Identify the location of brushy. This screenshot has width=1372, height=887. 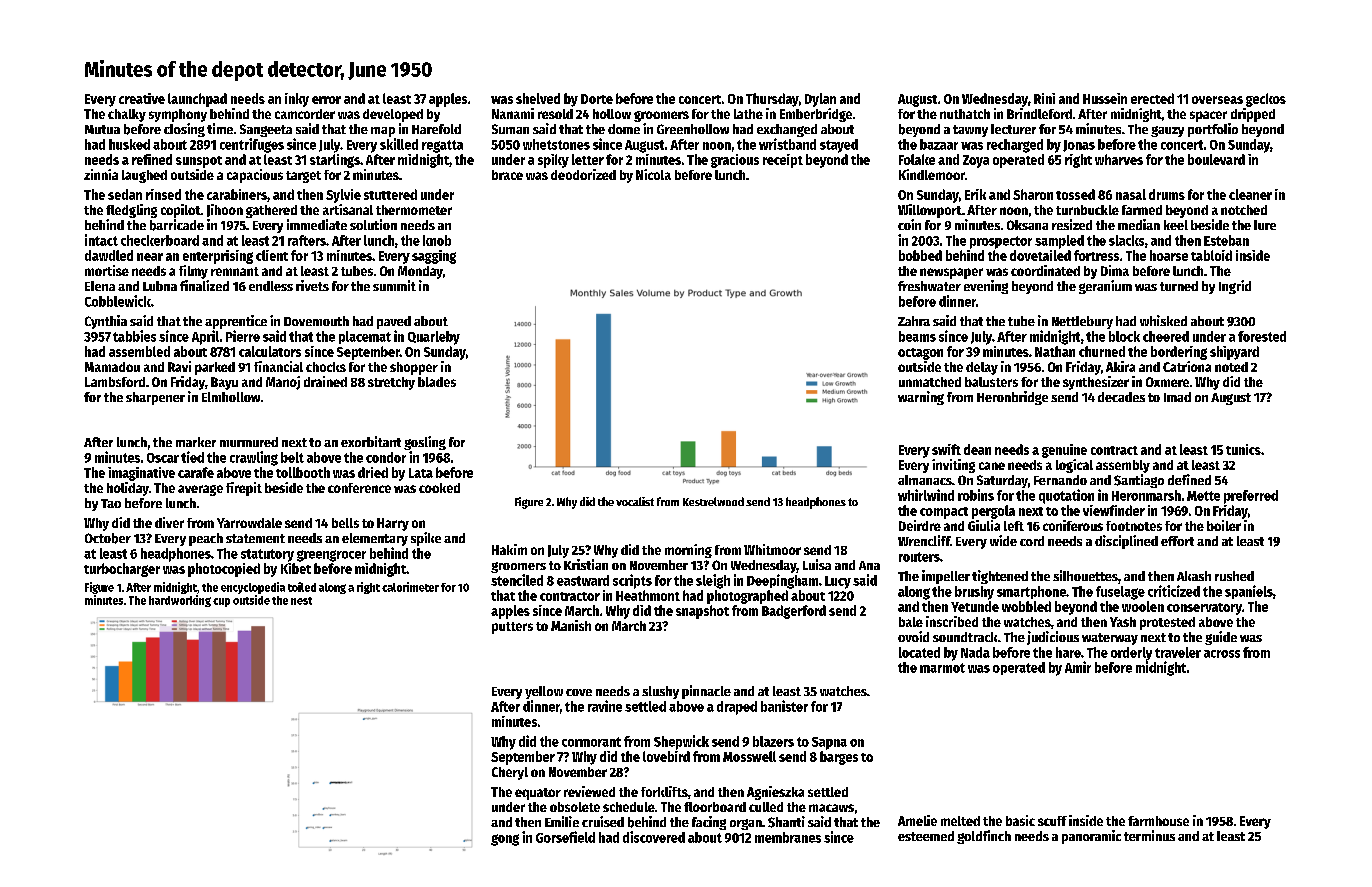
(974, 593).
